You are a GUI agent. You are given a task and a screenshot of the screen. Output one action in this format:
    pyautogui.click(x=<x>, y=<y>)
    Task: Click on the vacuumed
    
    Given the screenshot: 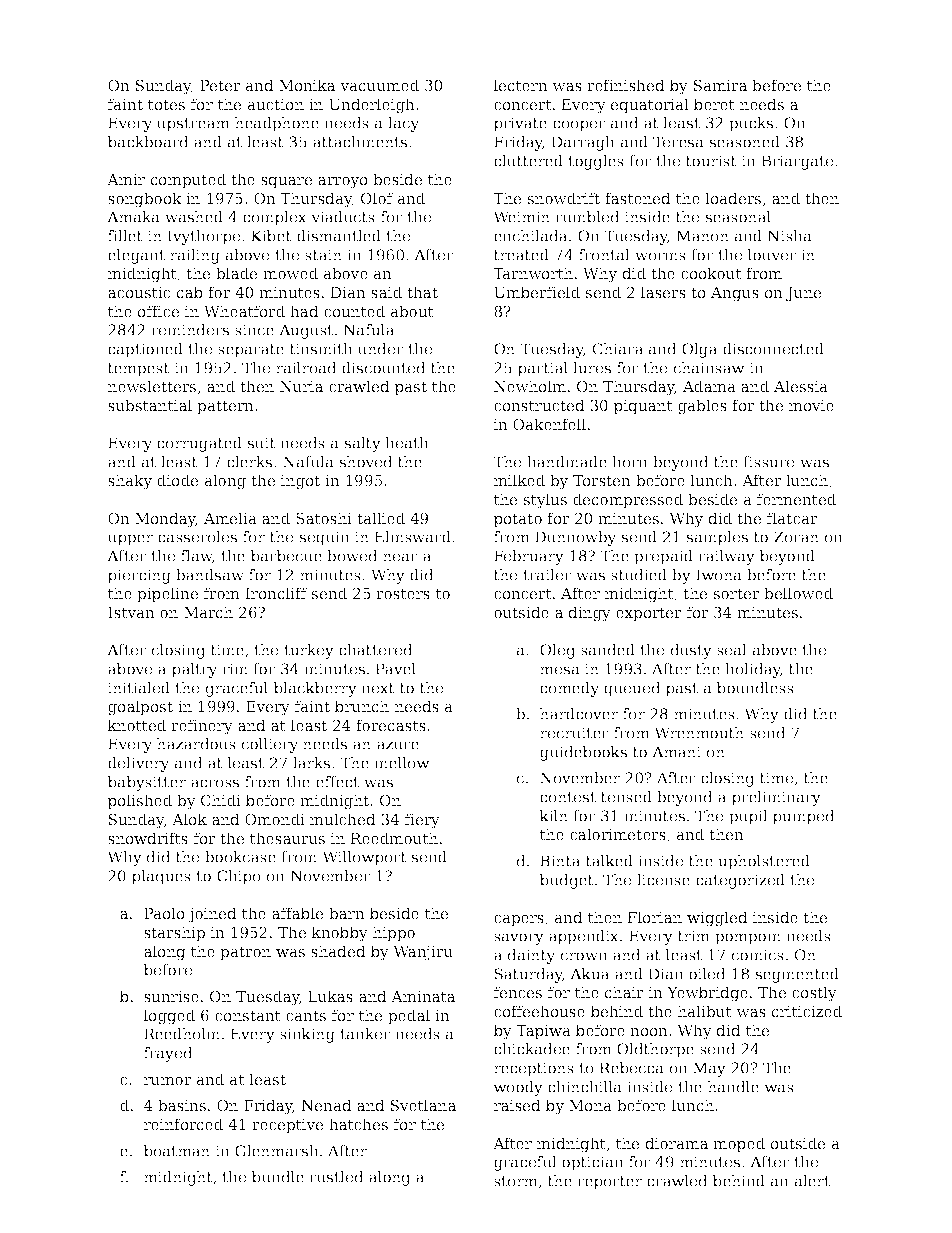 What is the action you would take?
    pyautogui.click(x=379, y=85)
